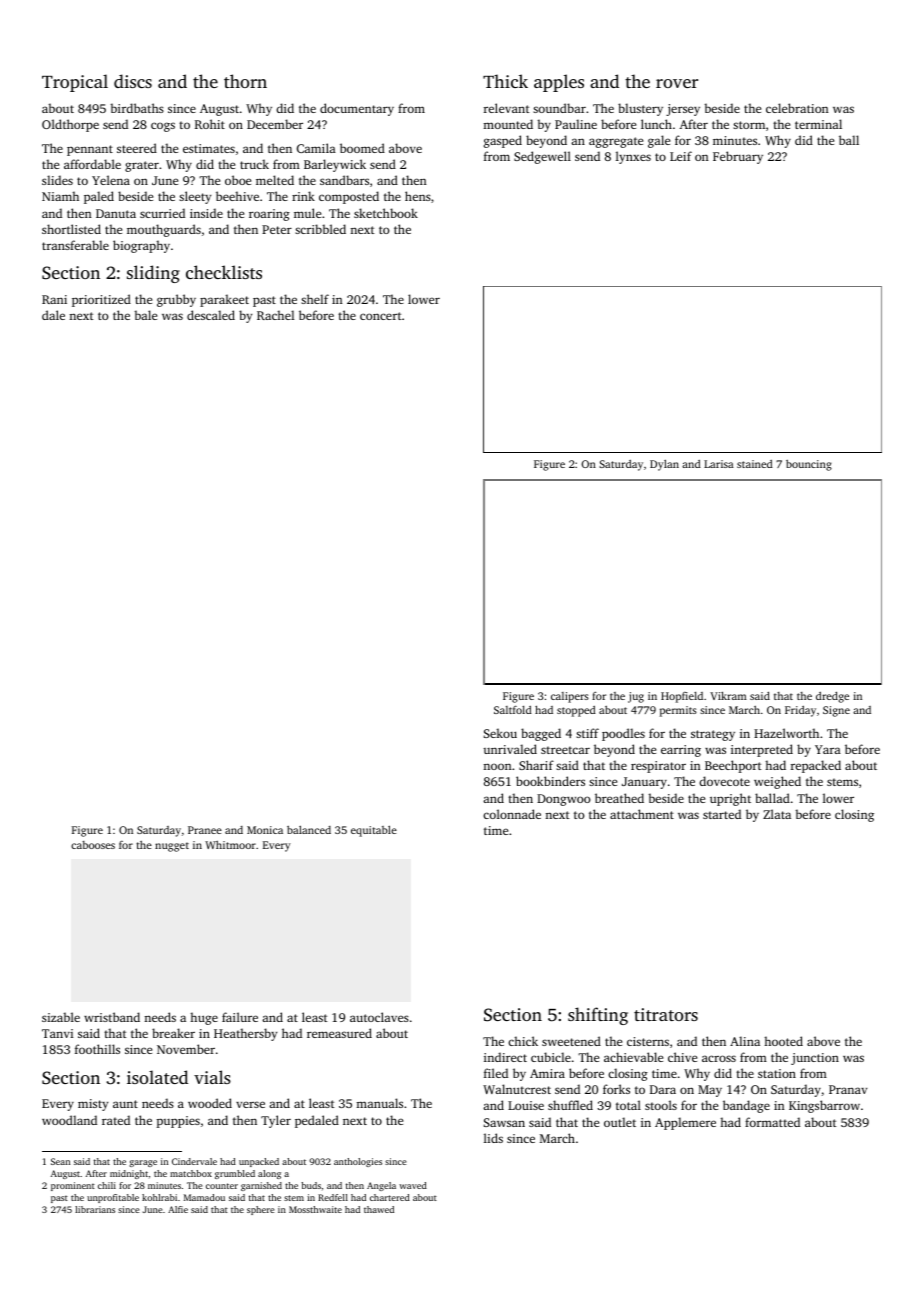  Describe the element at coordinates (497, 766) in the page. I see `noon` at that location.
